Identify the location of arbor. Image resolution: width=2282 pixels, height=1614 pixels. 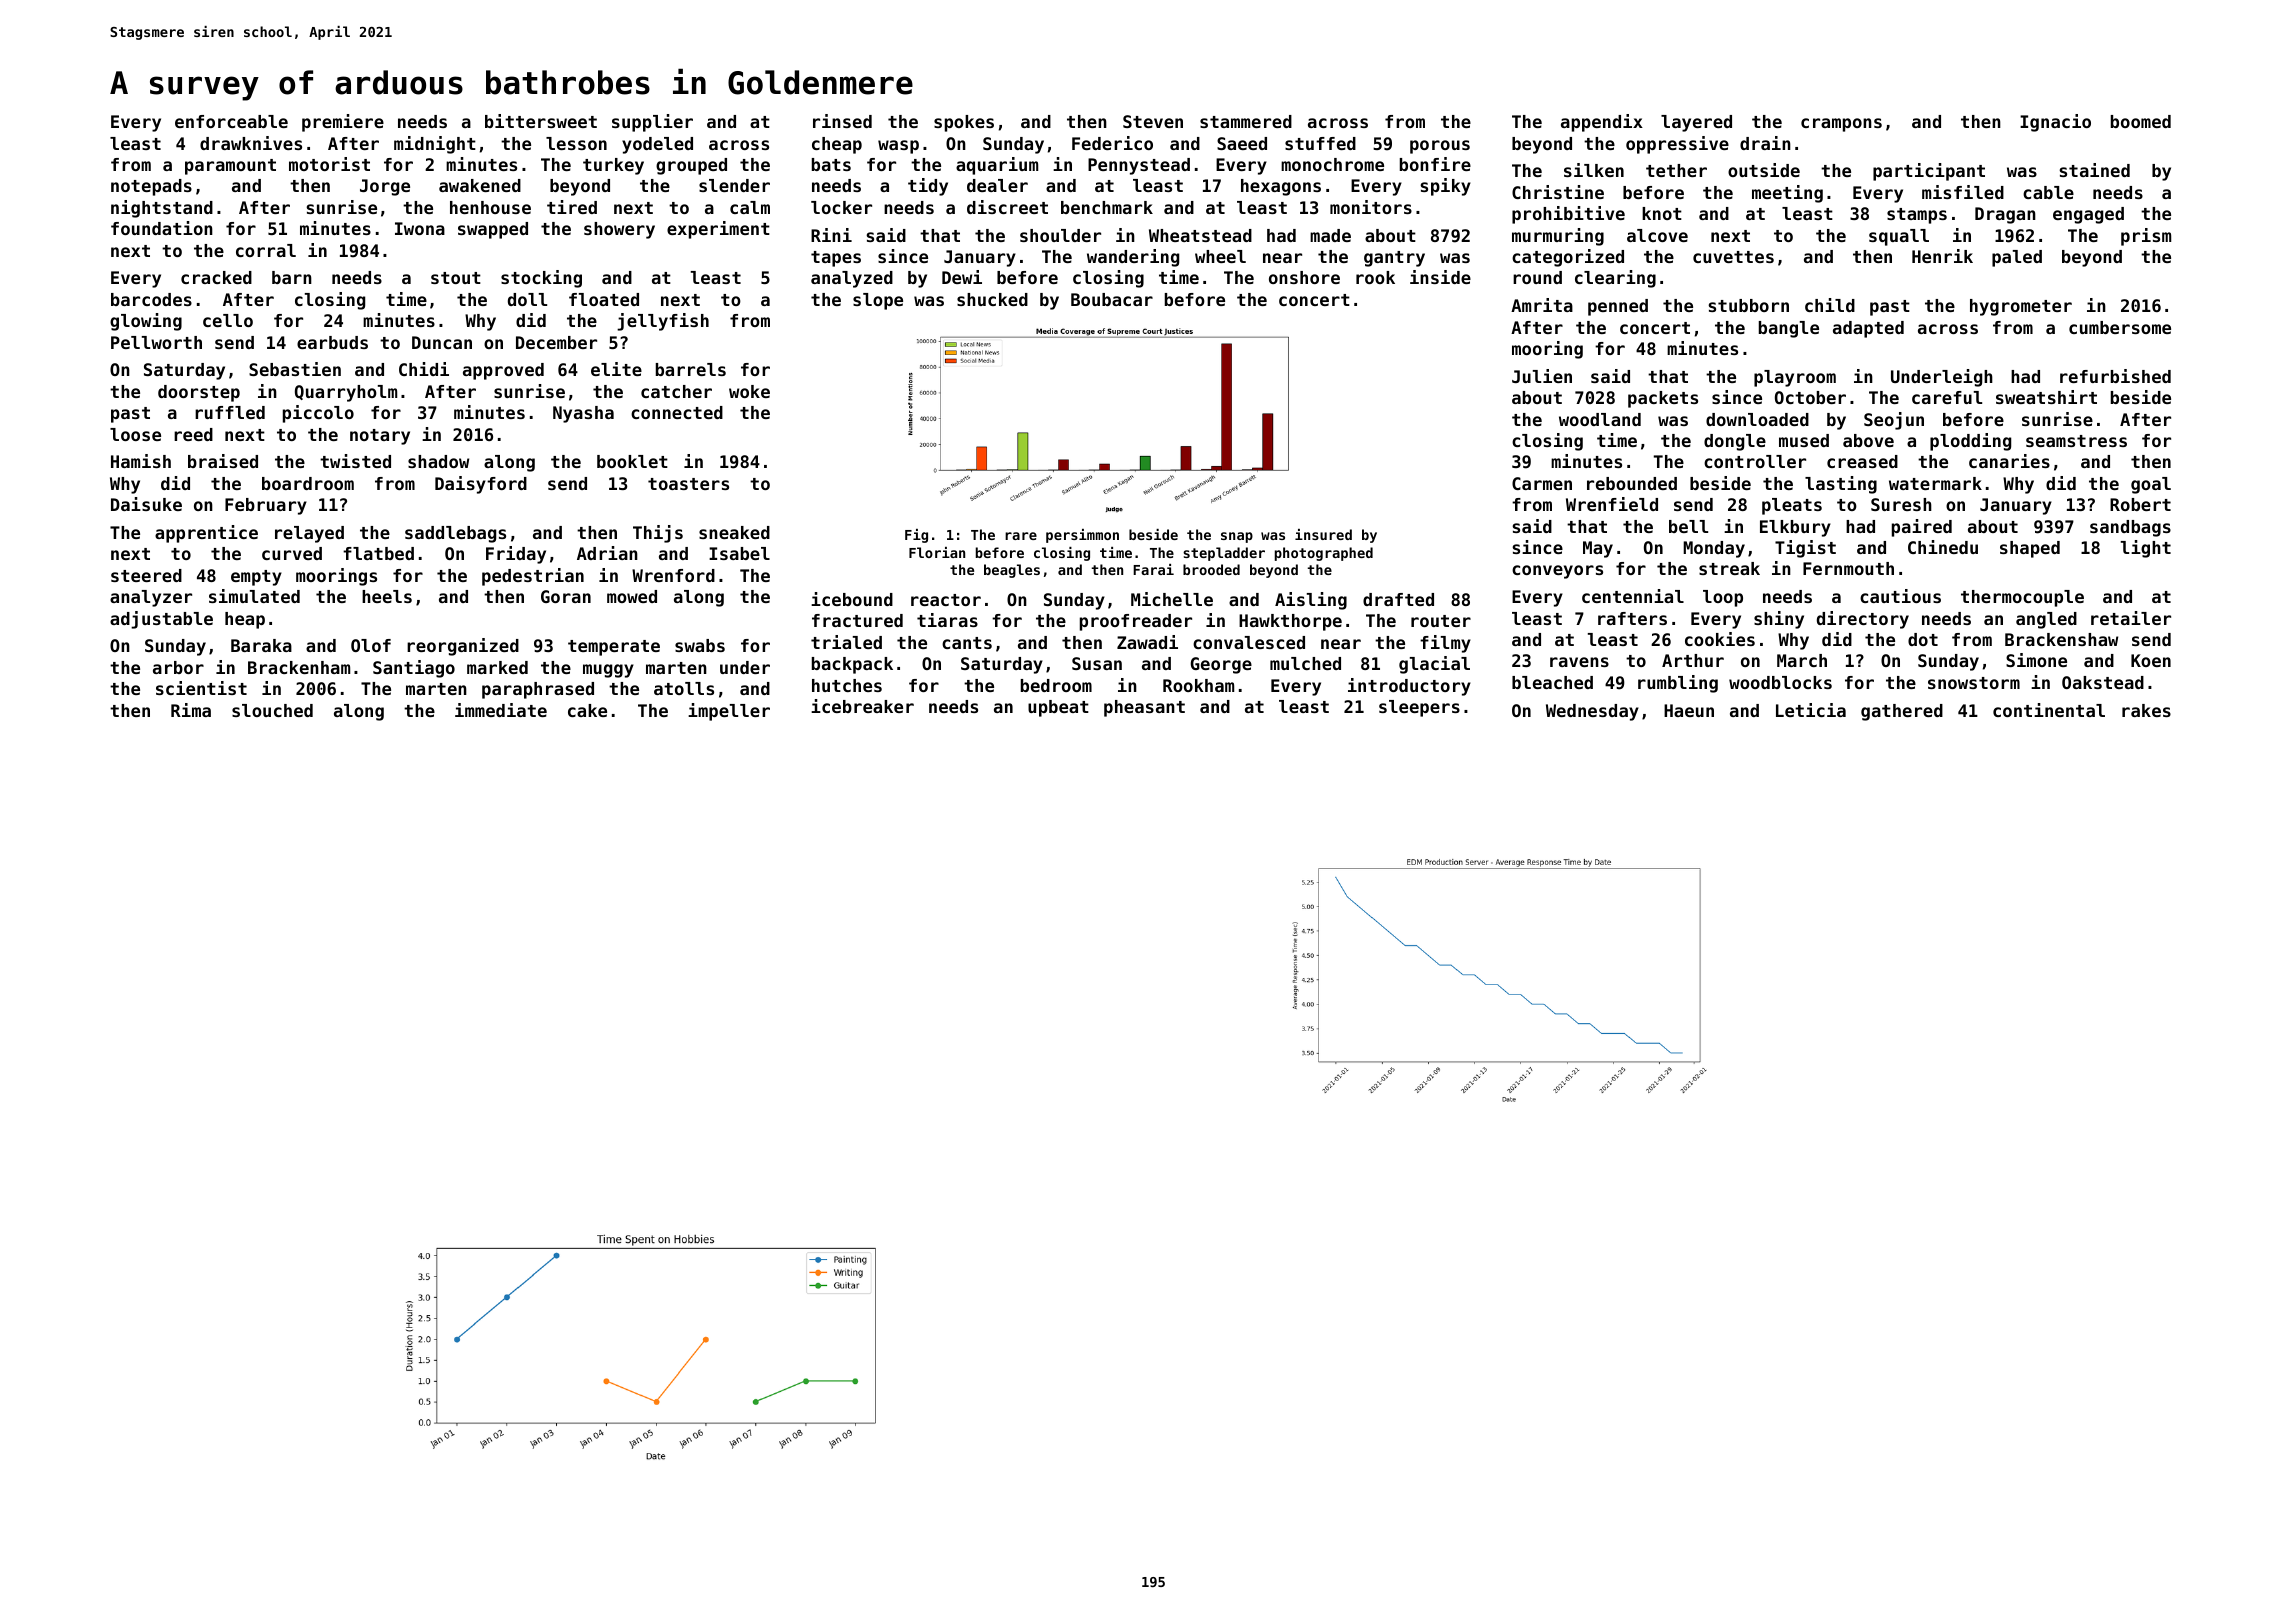
(178, 667).
